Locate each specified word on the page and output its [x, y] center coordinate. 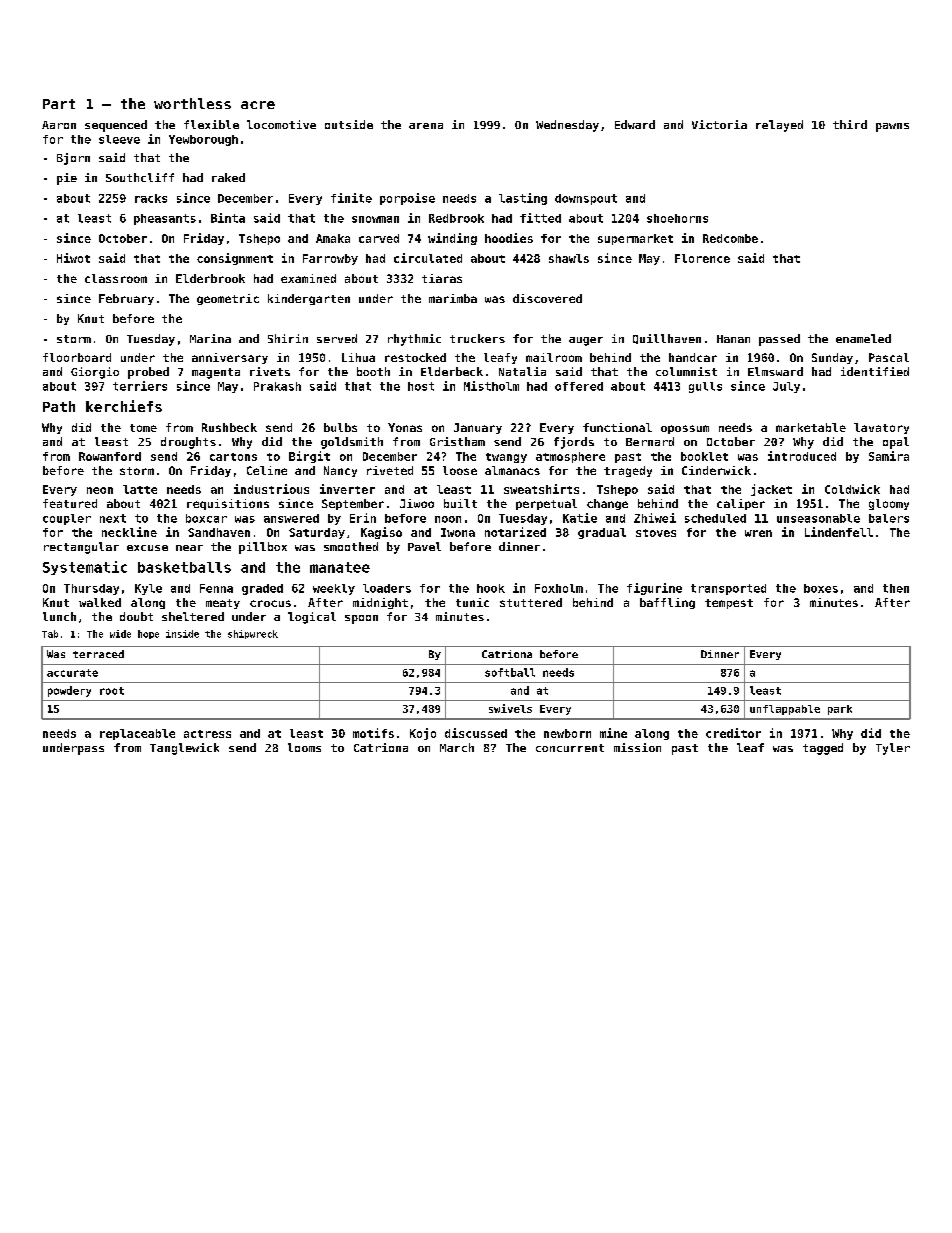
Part [59, 104]
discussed [476, 733]
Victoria [719, 124]
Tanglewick [184, 749]
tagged [823, 749]
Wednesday [567, 126]
